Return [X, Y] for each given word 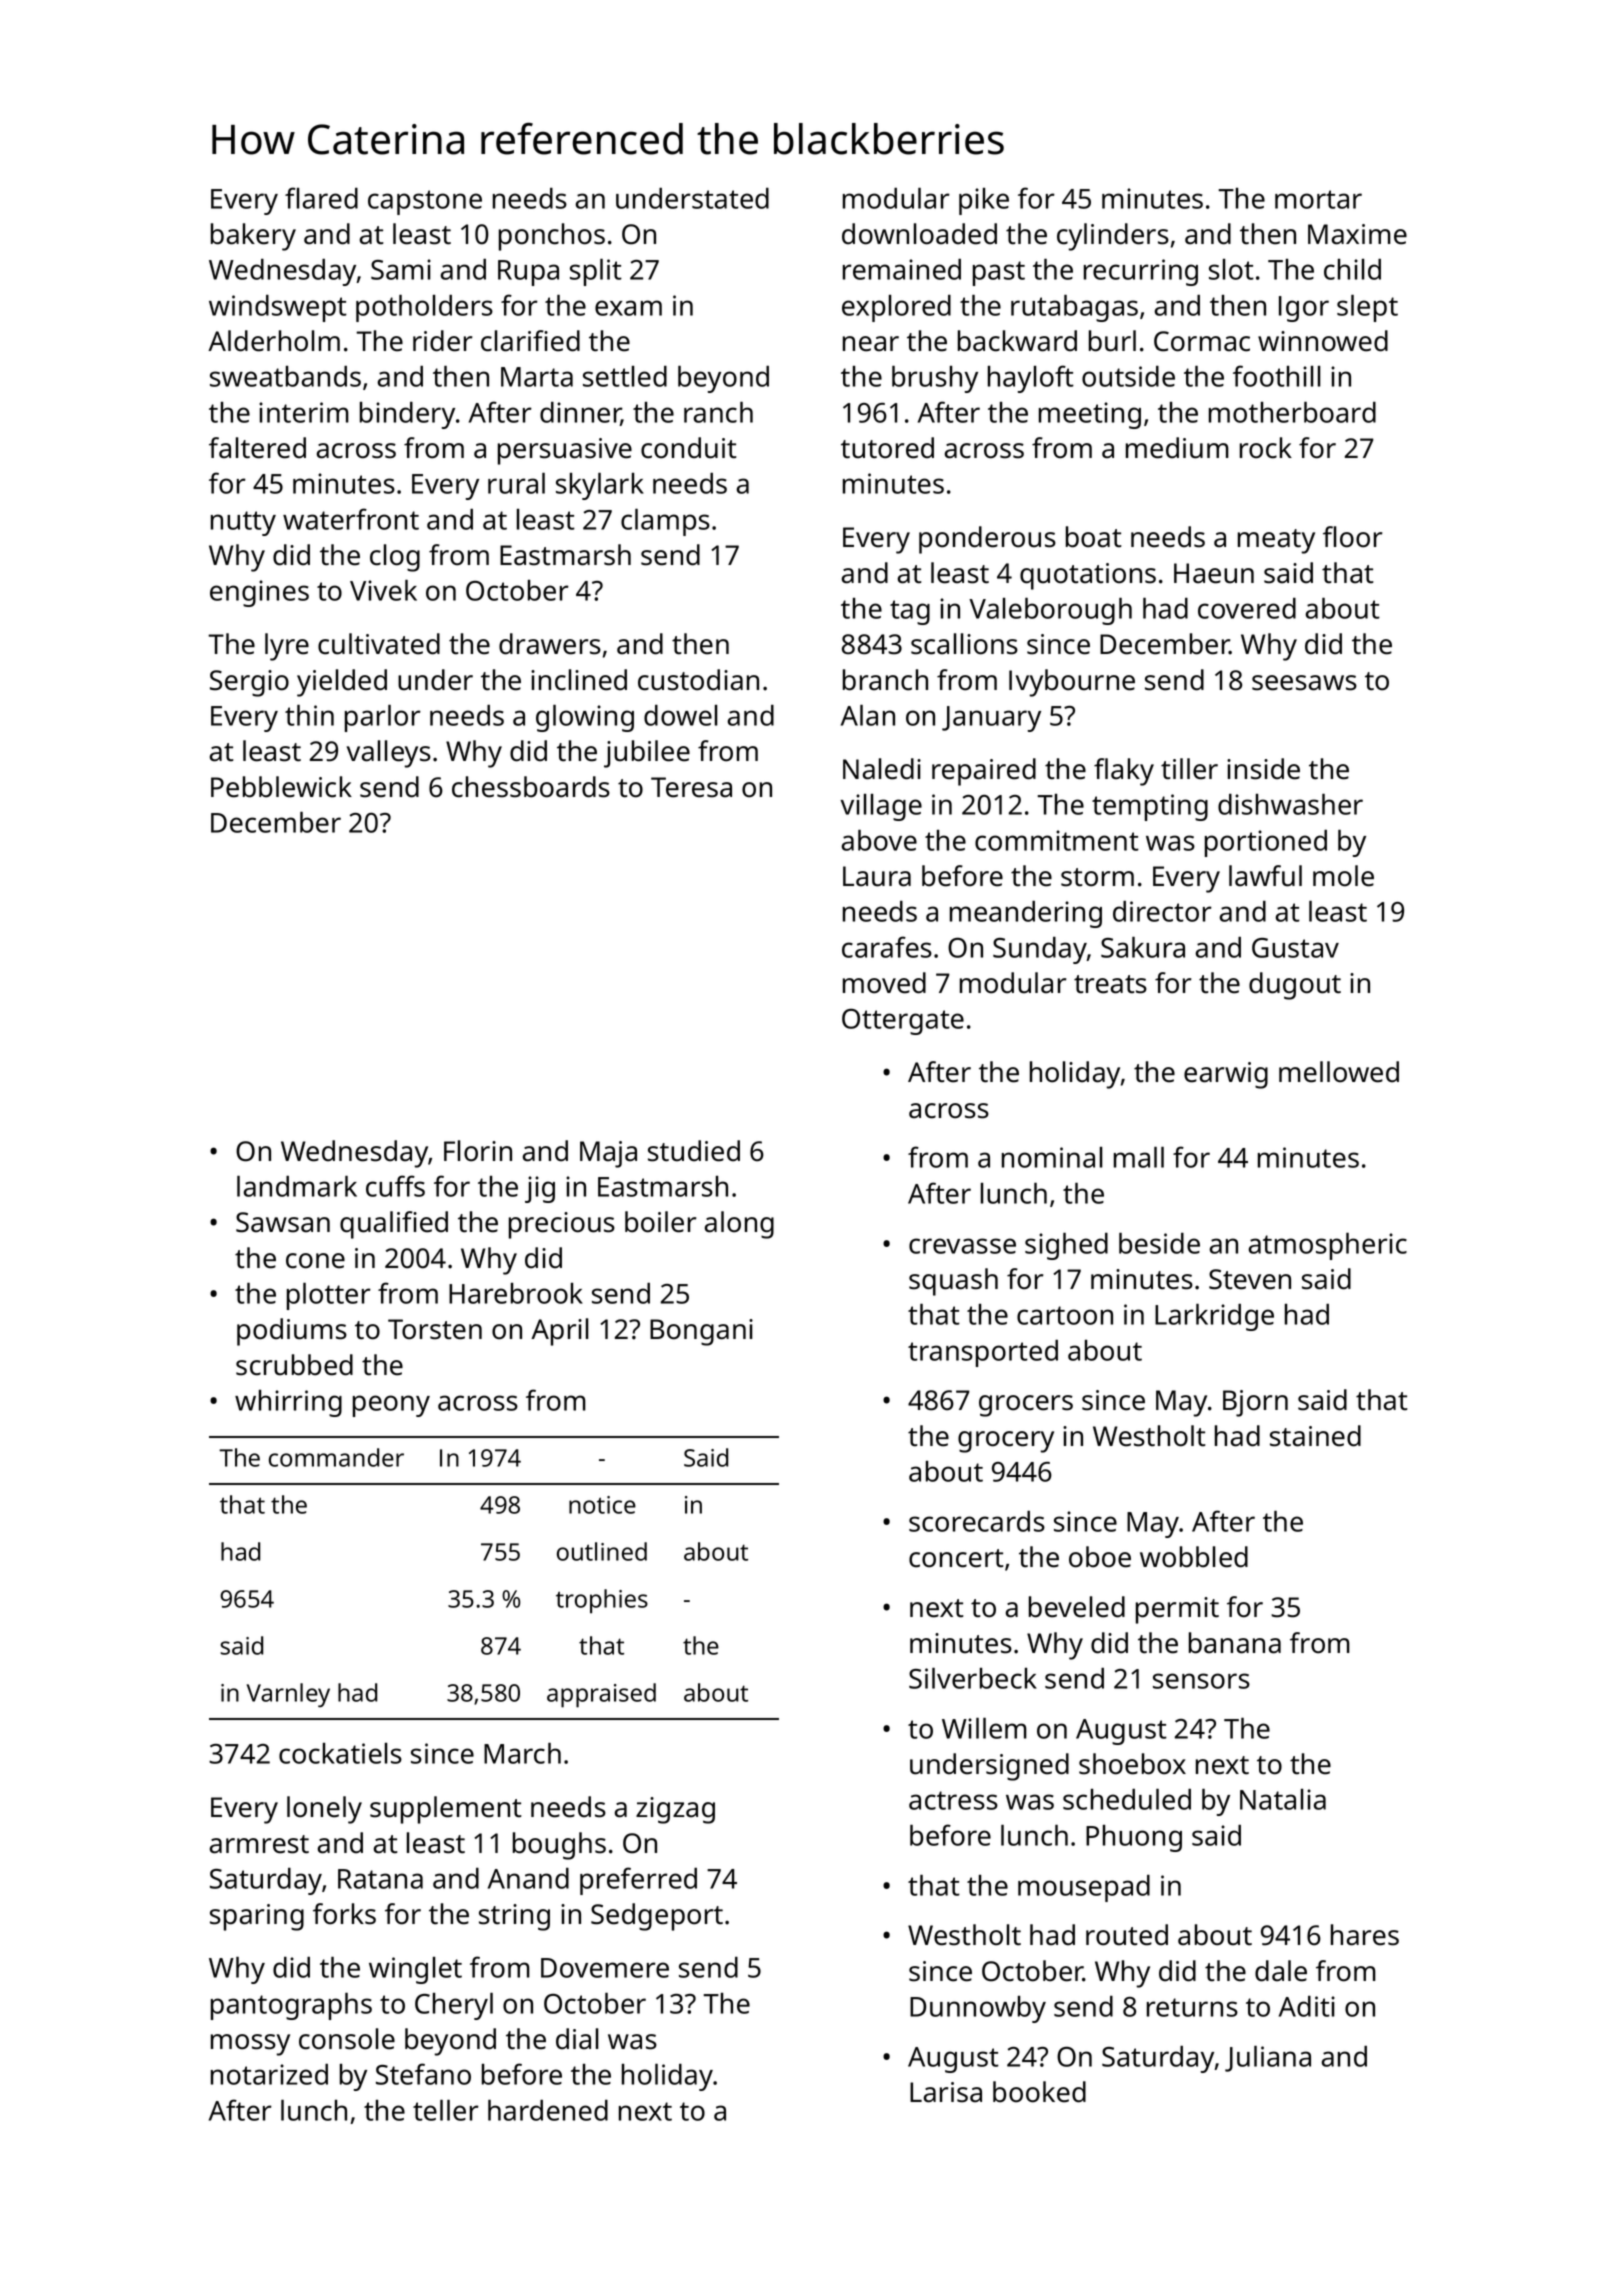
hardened [548, 2110]
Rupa [528, 273]
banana [1235, 1643]
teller [446, 2110]
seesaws [1304, 683]
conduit [688, 448]
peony [391, 1406]
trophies [602, 1601]
